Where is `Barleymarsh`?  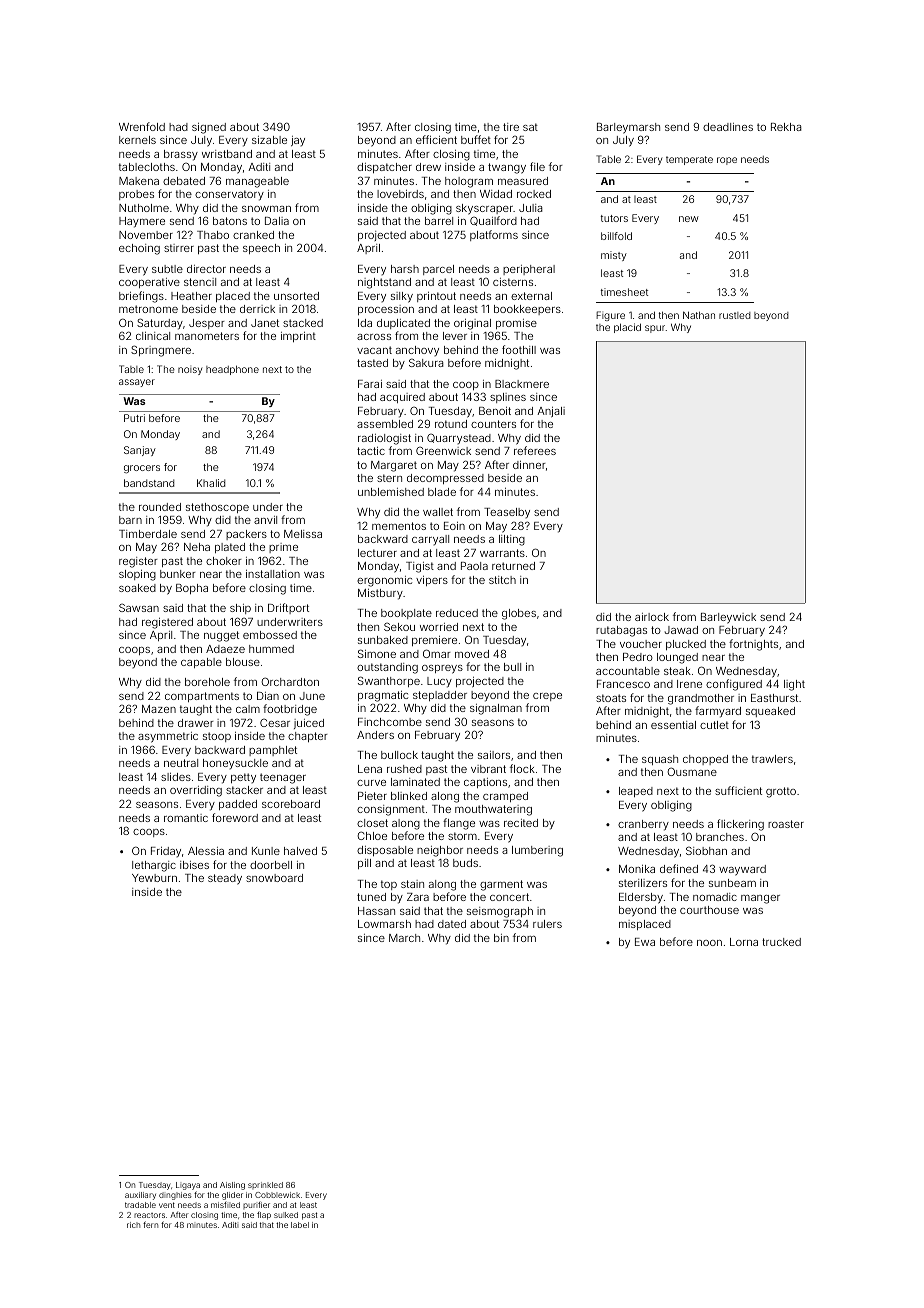
Barleymarsh is located at coordinates (628, 128).
